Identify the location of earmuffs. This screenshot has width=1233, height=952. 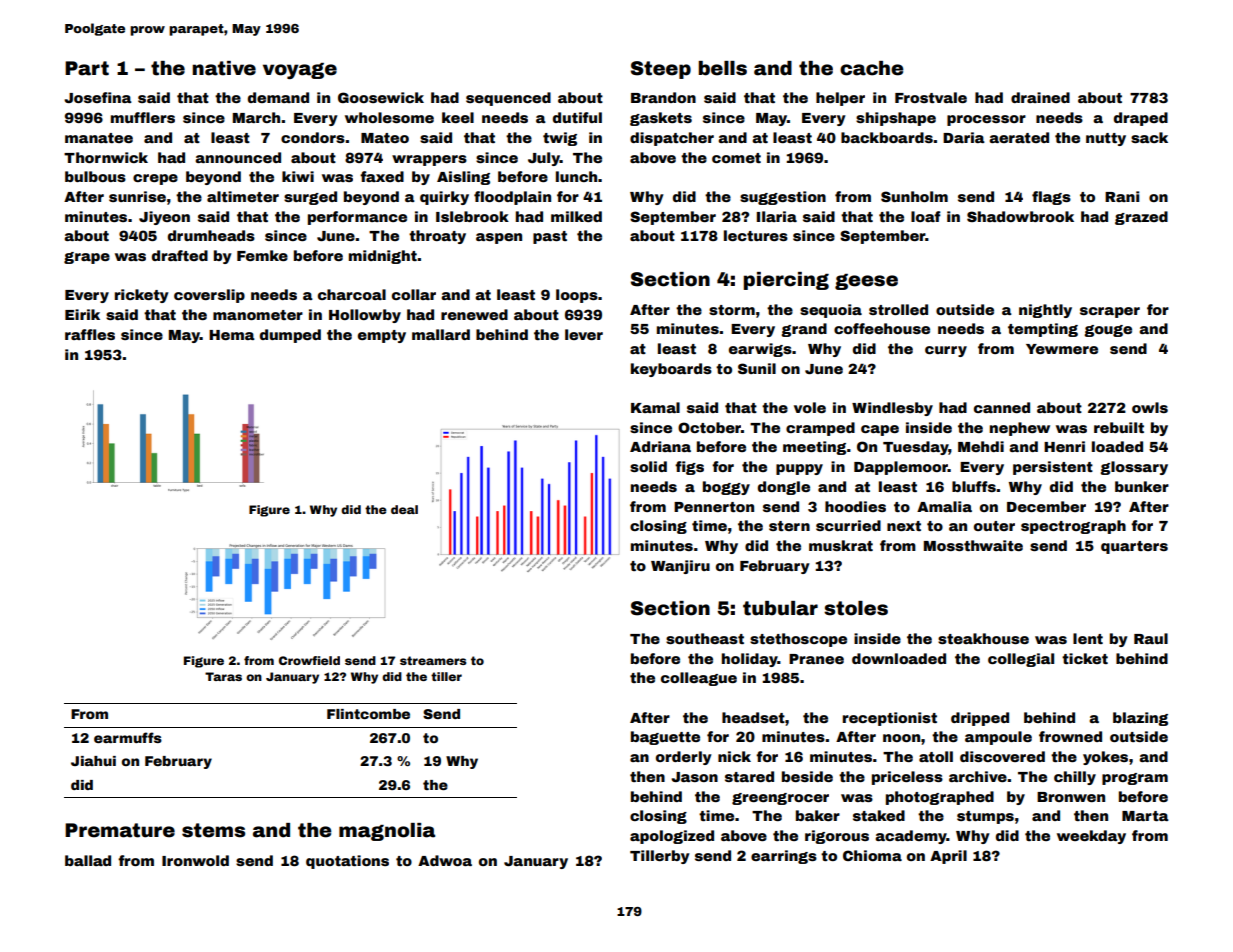
(128, 737).
